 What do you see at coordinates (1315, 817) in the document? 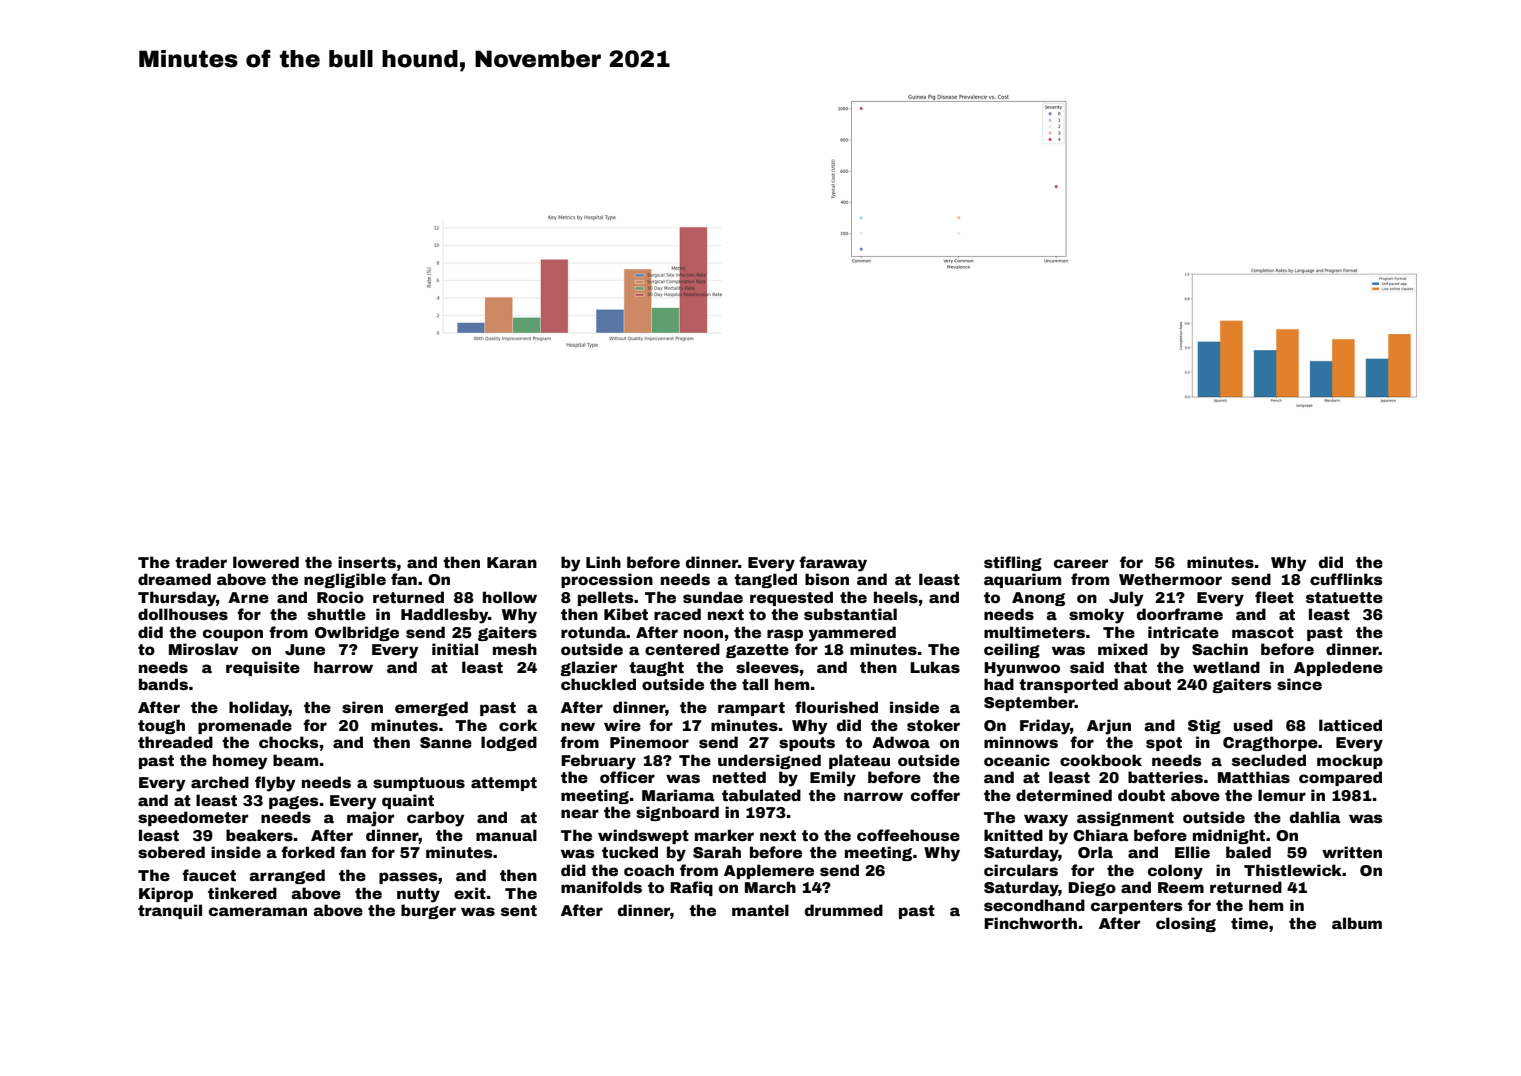
I see `dahlia` at bounding box center [1315, 817].
